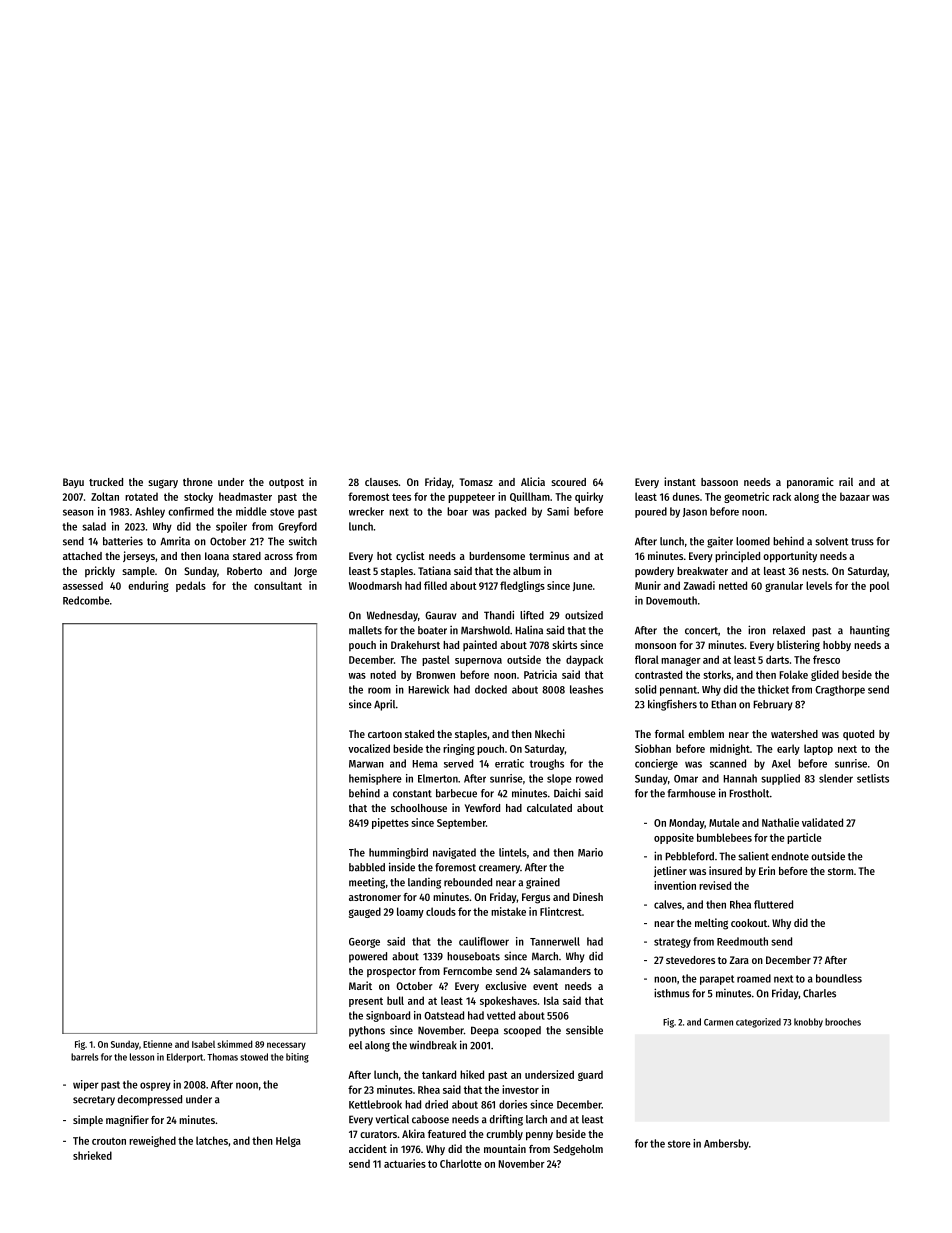  Describe the element at coordinates (433, 1045) in the screenshot. I see `windbreak` at that location.
